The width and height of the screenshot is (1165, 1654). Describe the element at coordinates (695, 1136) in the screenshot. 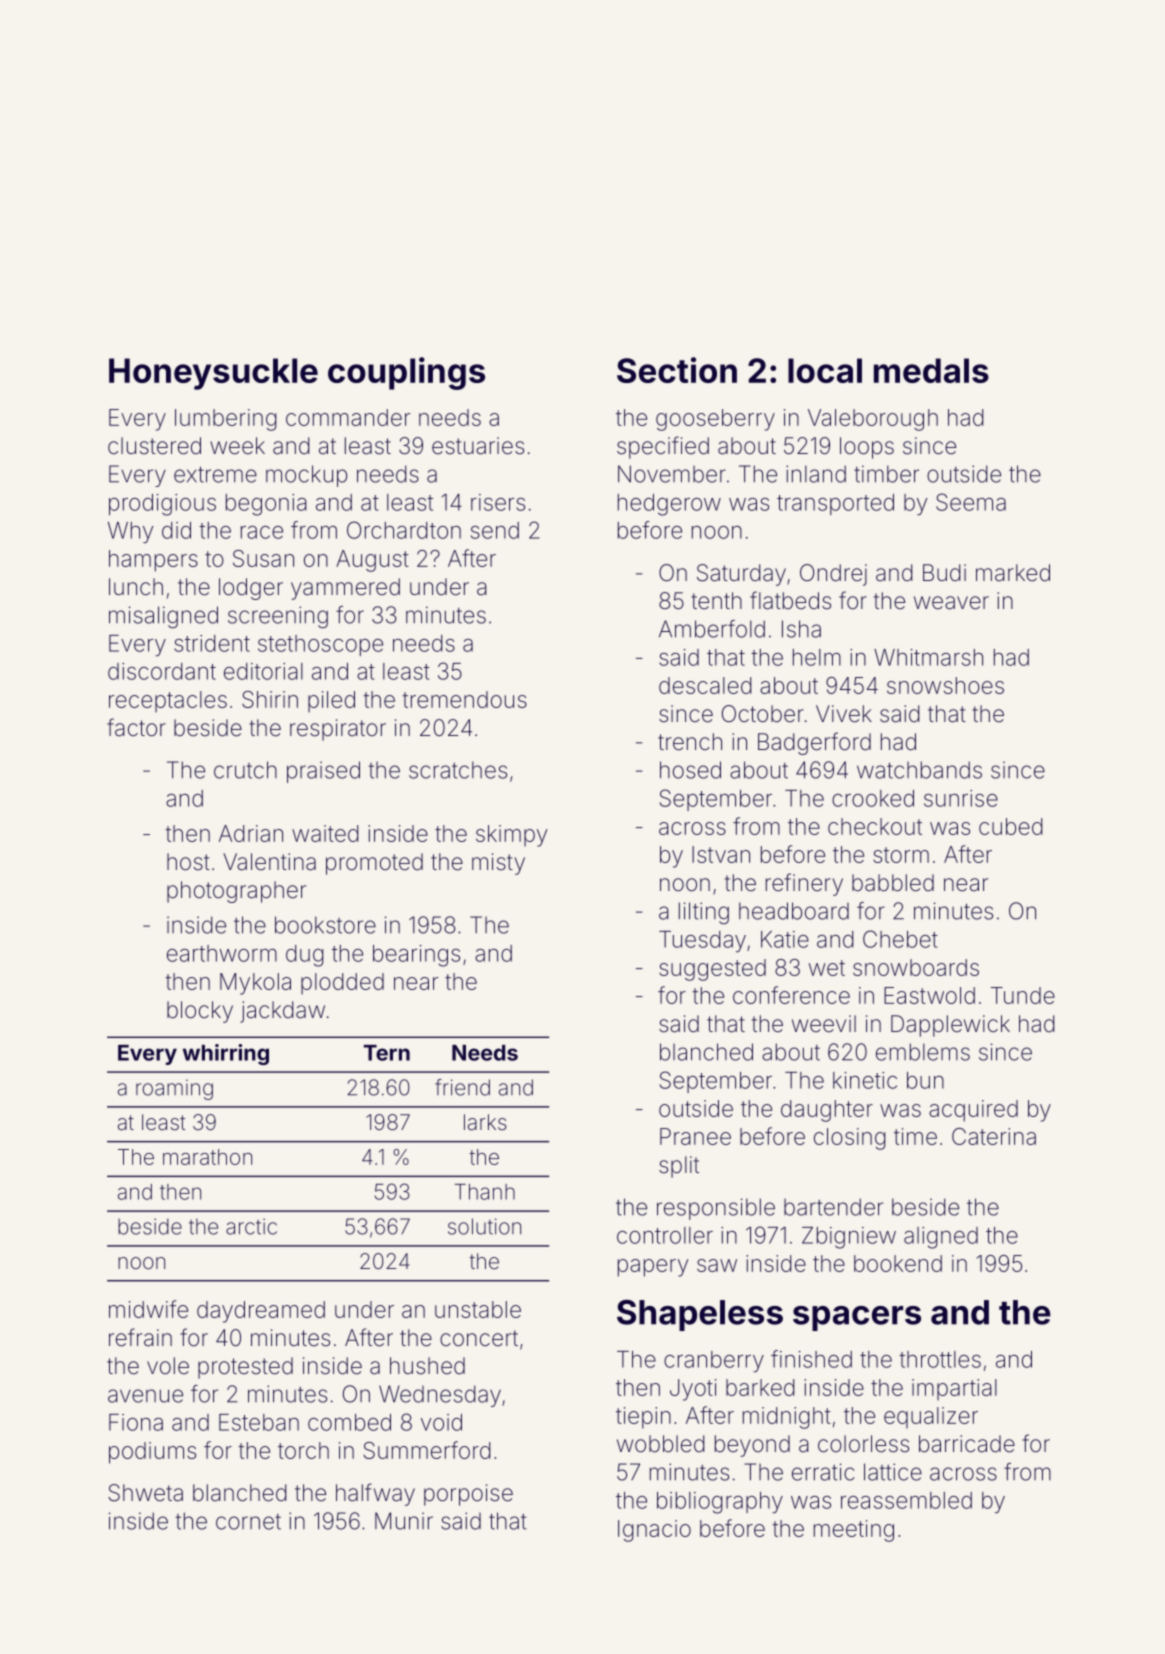

I see `Pranee` at that location.
